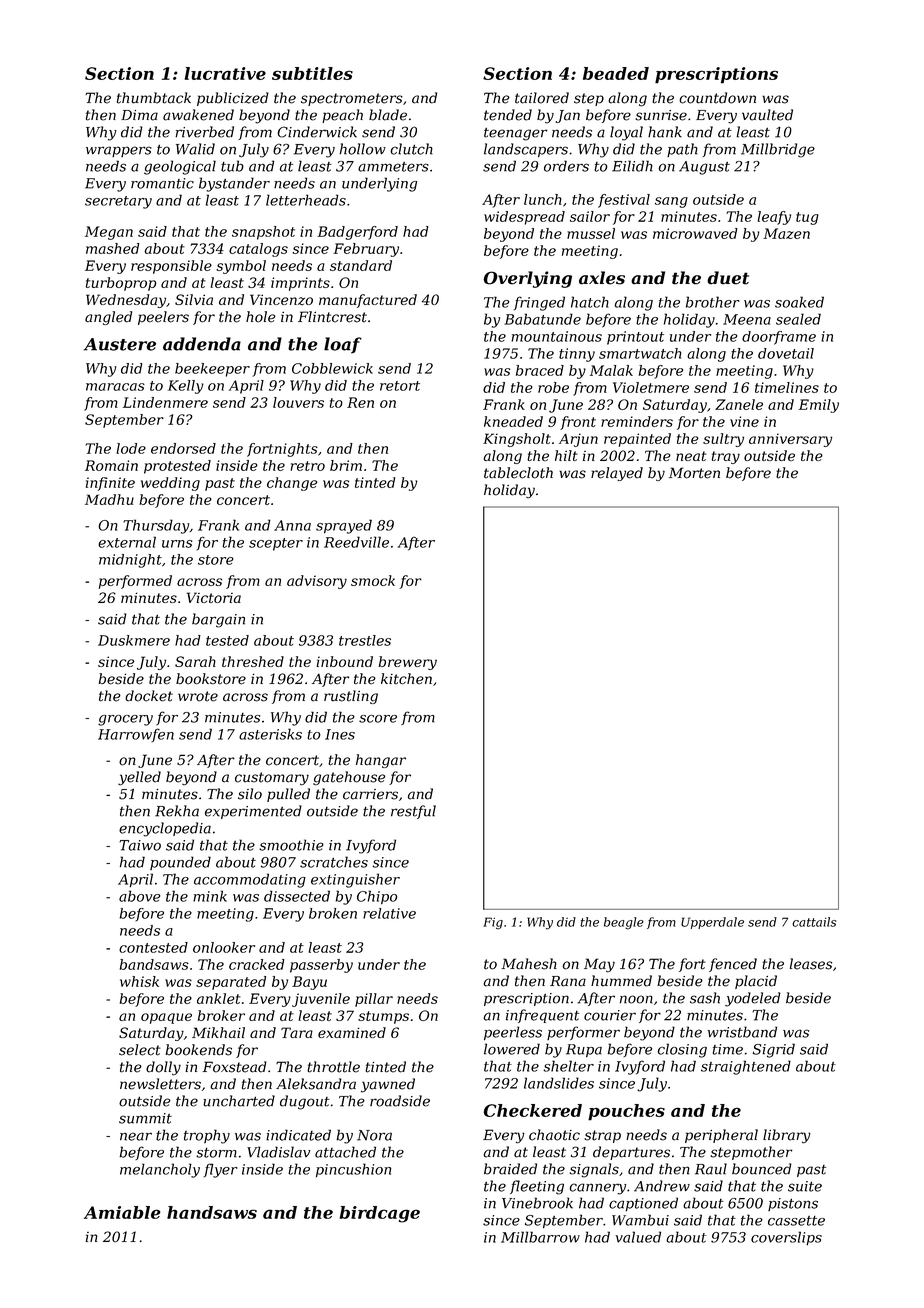 This page has width=924, height=1308. What do you see at coordinates (540, 1237) in the page?
I see `Millbarrow` at bounding box center [540, 1237].
